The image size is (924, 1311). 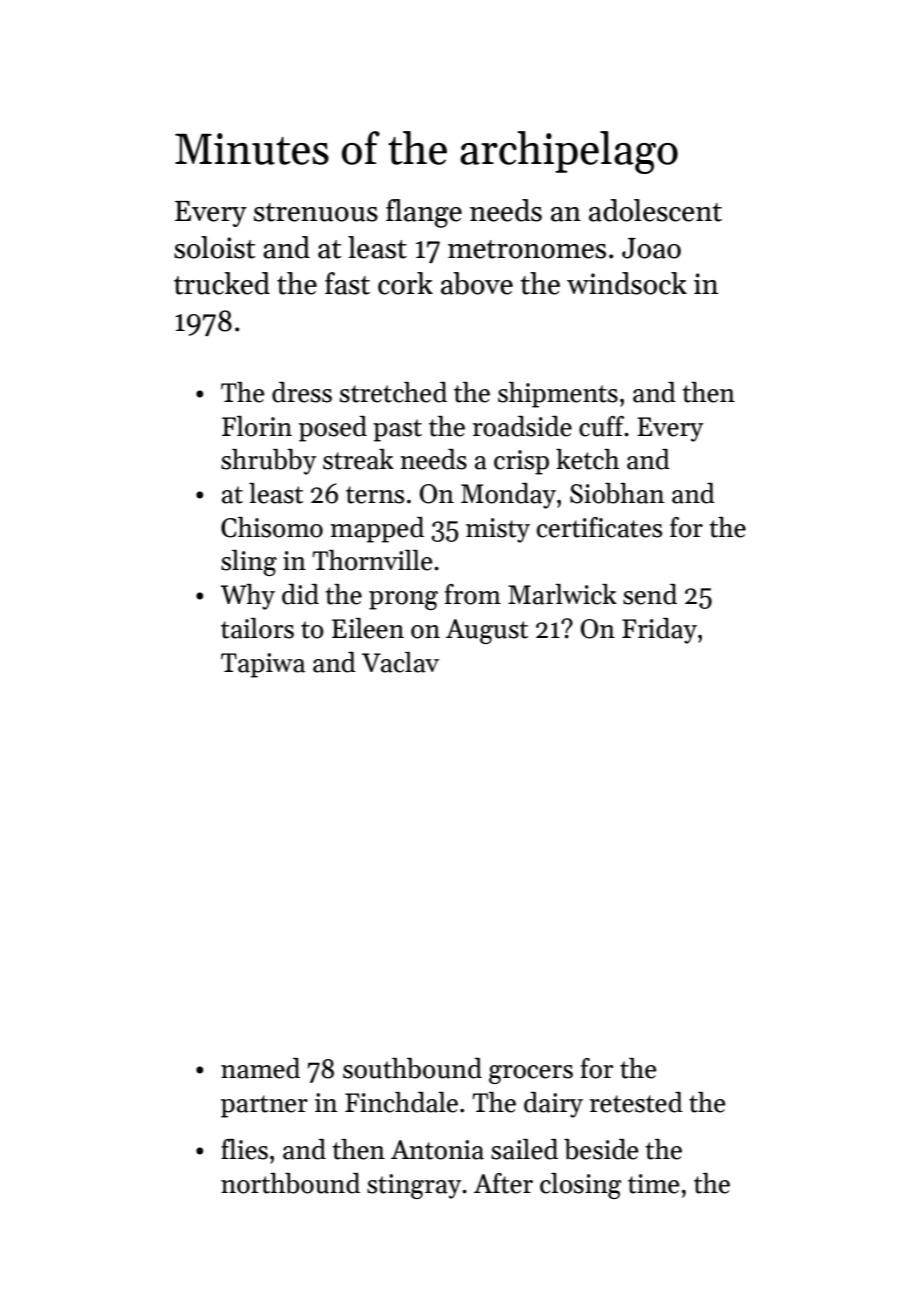 What do you see at coordinates (636, 1102) in the document?
I see `retested` at bounding box center [636, 1102].
